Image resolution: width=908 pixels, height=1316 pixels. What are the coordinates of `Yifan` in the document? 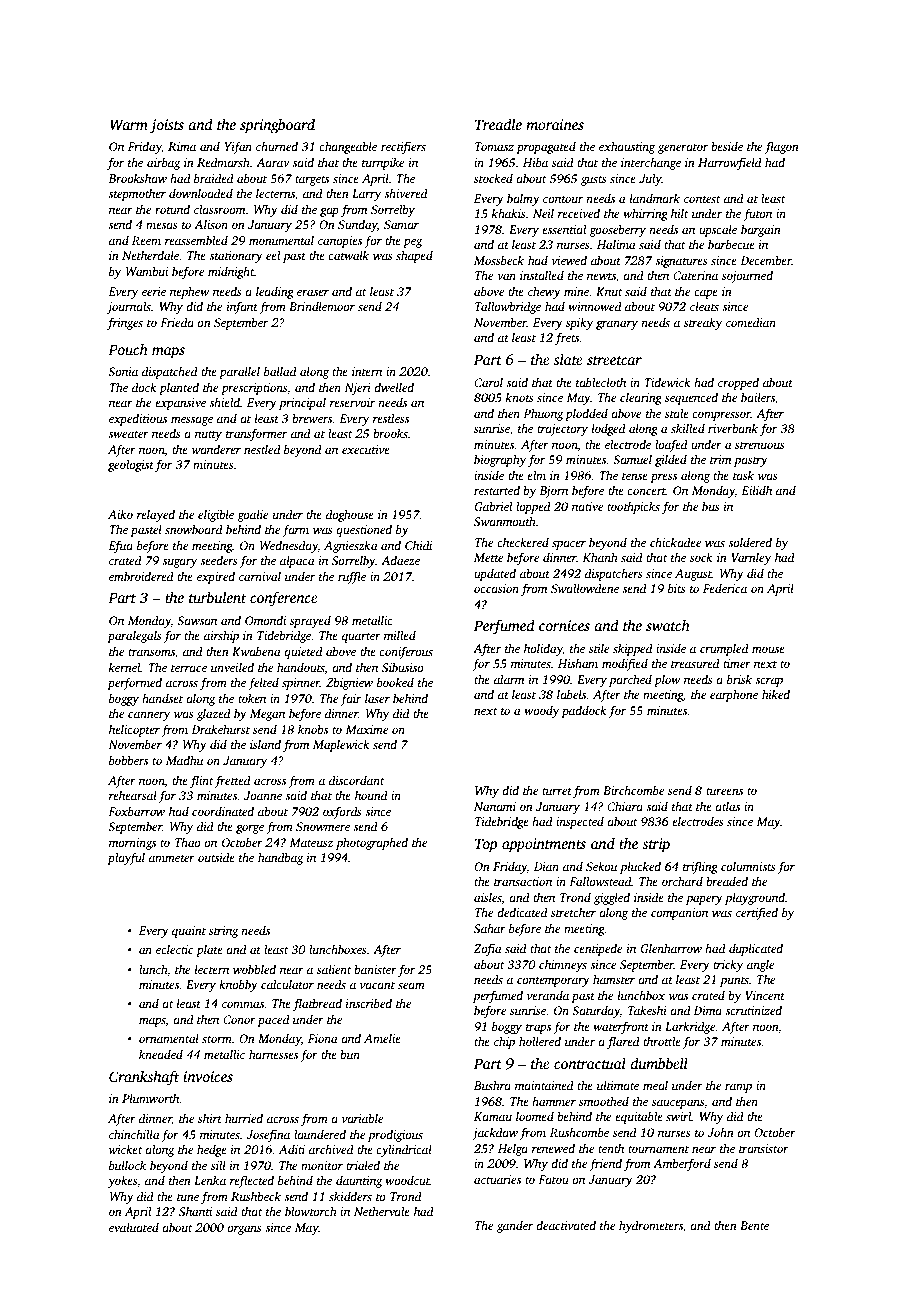 It's located at (238, 147).
